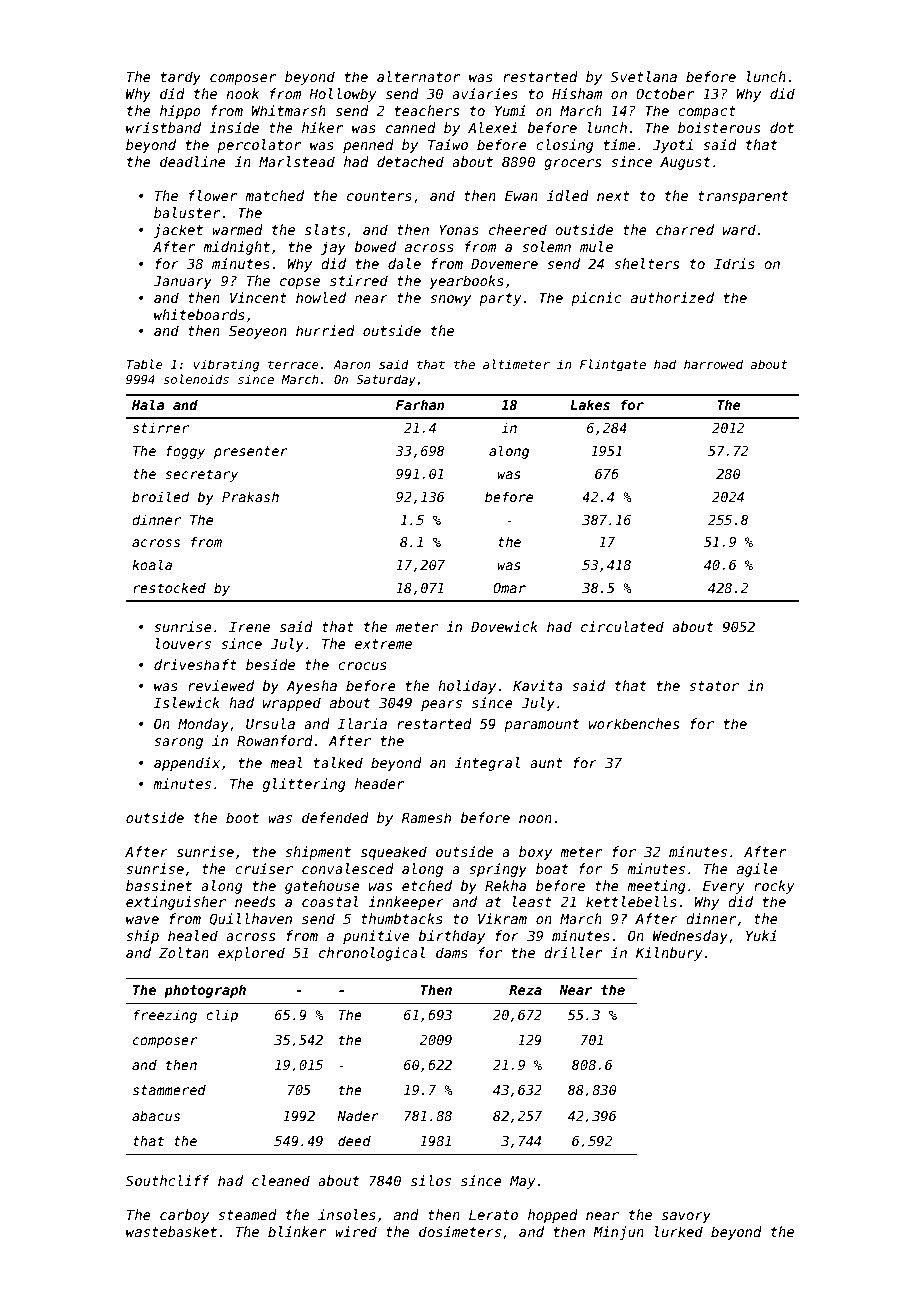 The height and width of the image is (1314, 924). Describe the element at coordinates (613, 365) in the image. I see `Flintgate` at that location.
